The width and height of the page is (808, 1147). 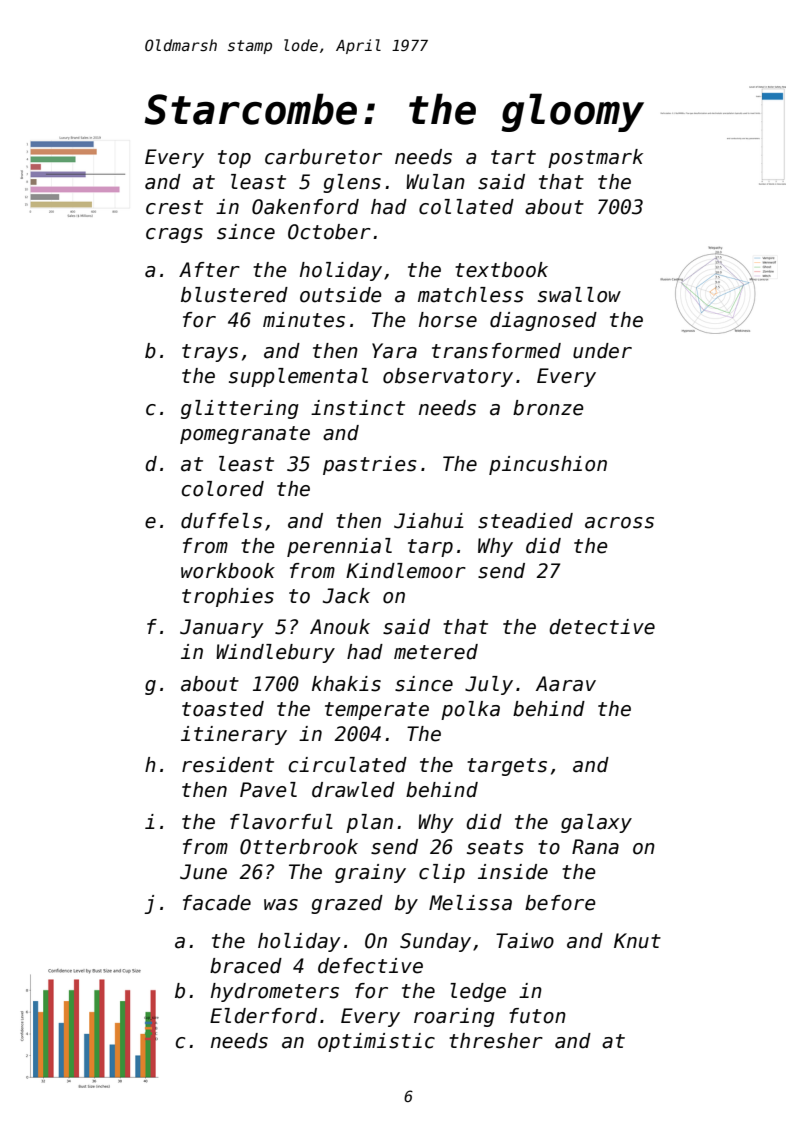 I want to click on tart, so click(x=513, y=157).
